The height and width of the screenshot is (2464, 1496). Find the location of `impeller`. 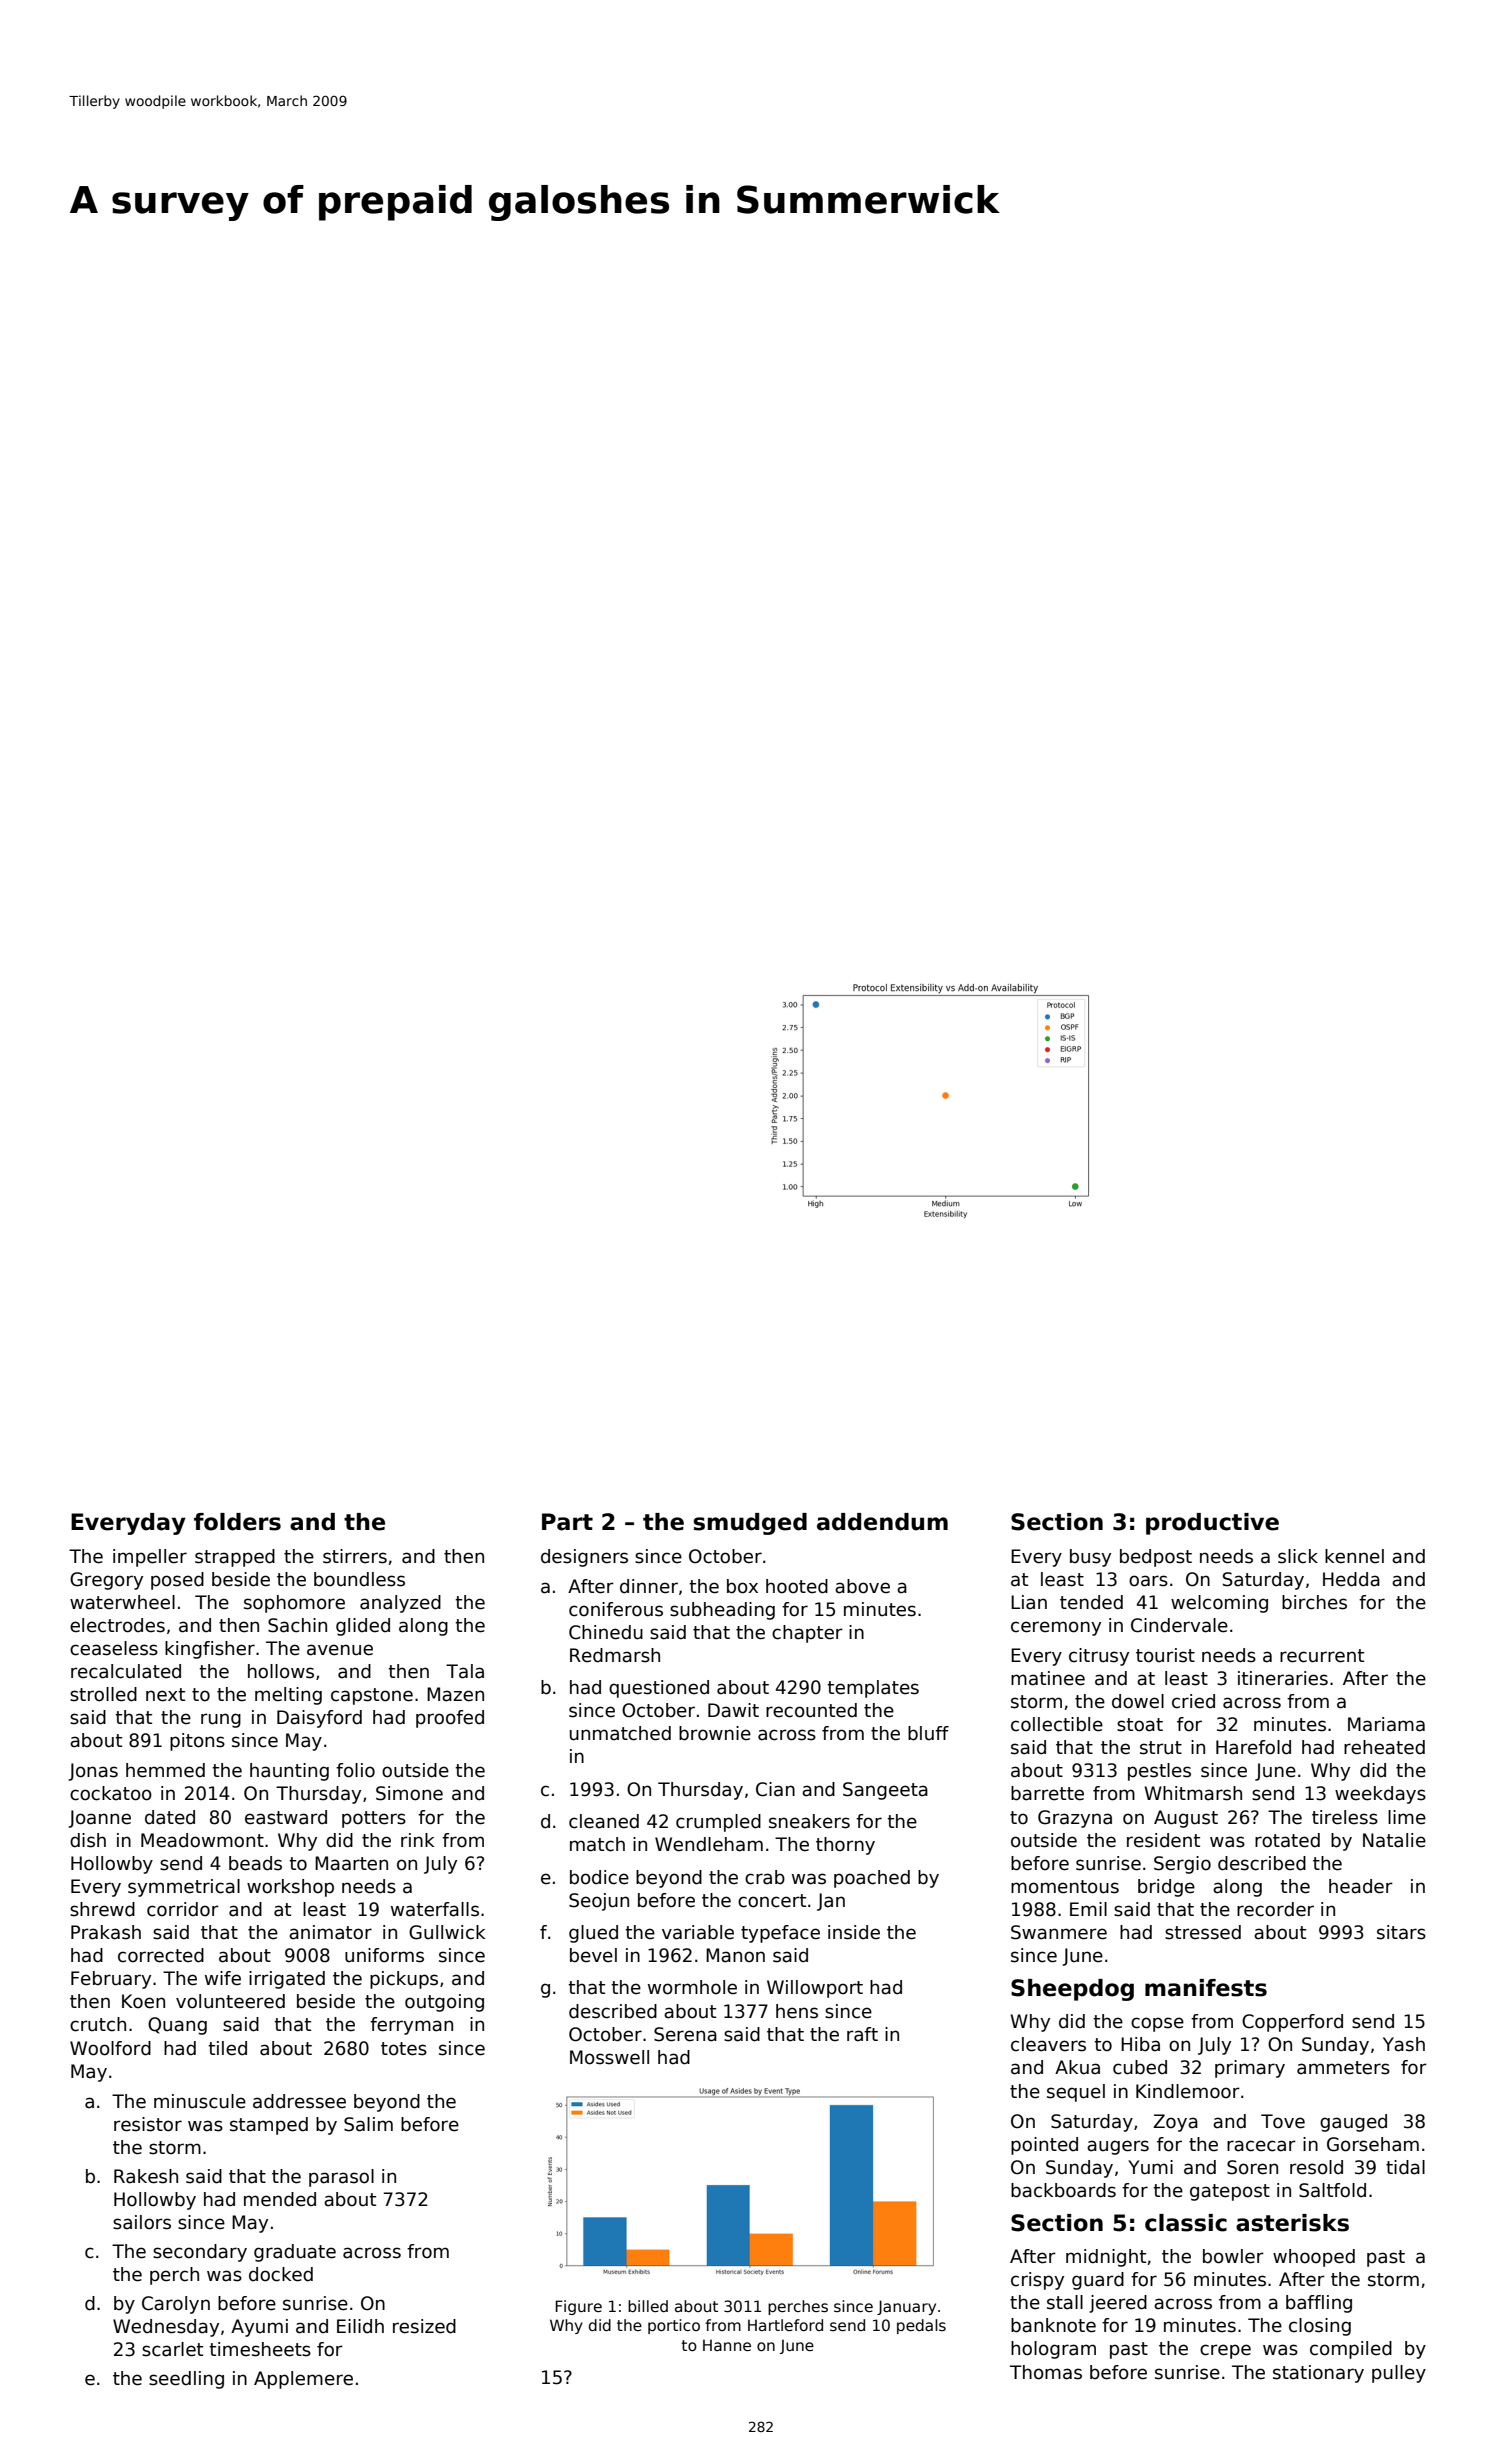

impeller is located at coordinates (150, 1558).
